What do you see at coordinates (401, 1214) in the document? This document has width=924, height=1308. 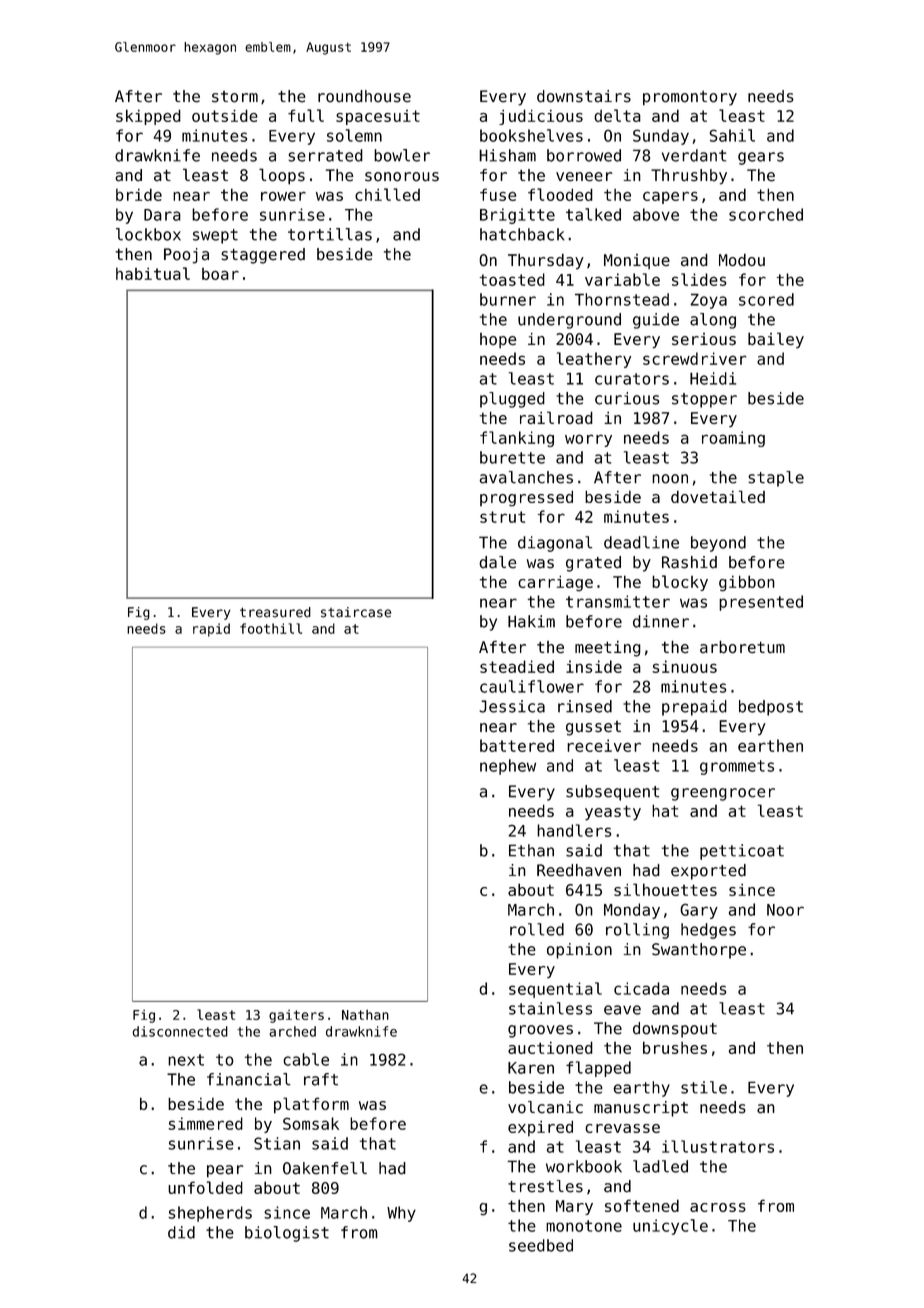 I see `Why` at bounding box center [401, 1214].
